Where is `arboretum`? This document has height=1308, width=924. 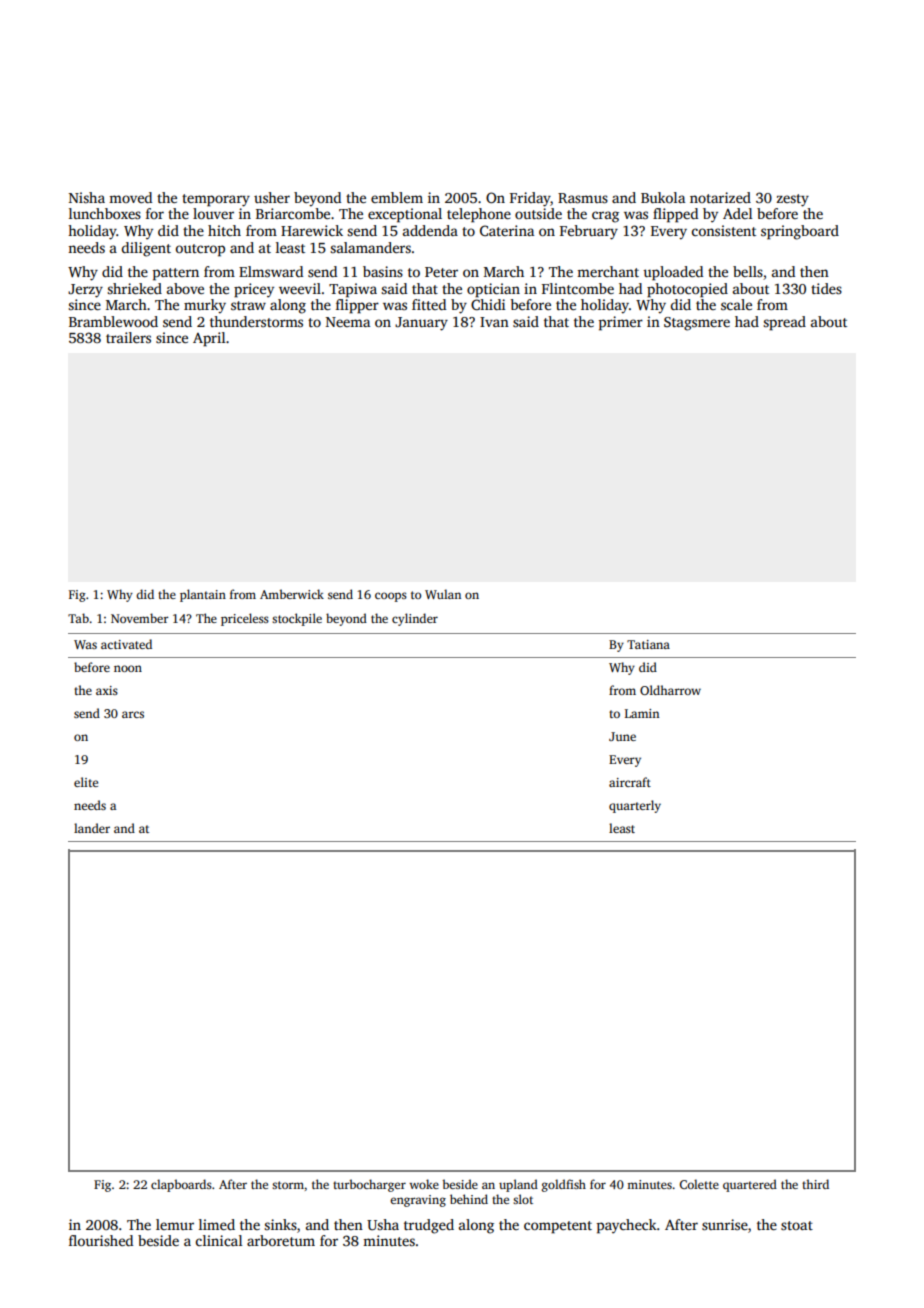 arboretum is located at coordinates (281, 1240).
